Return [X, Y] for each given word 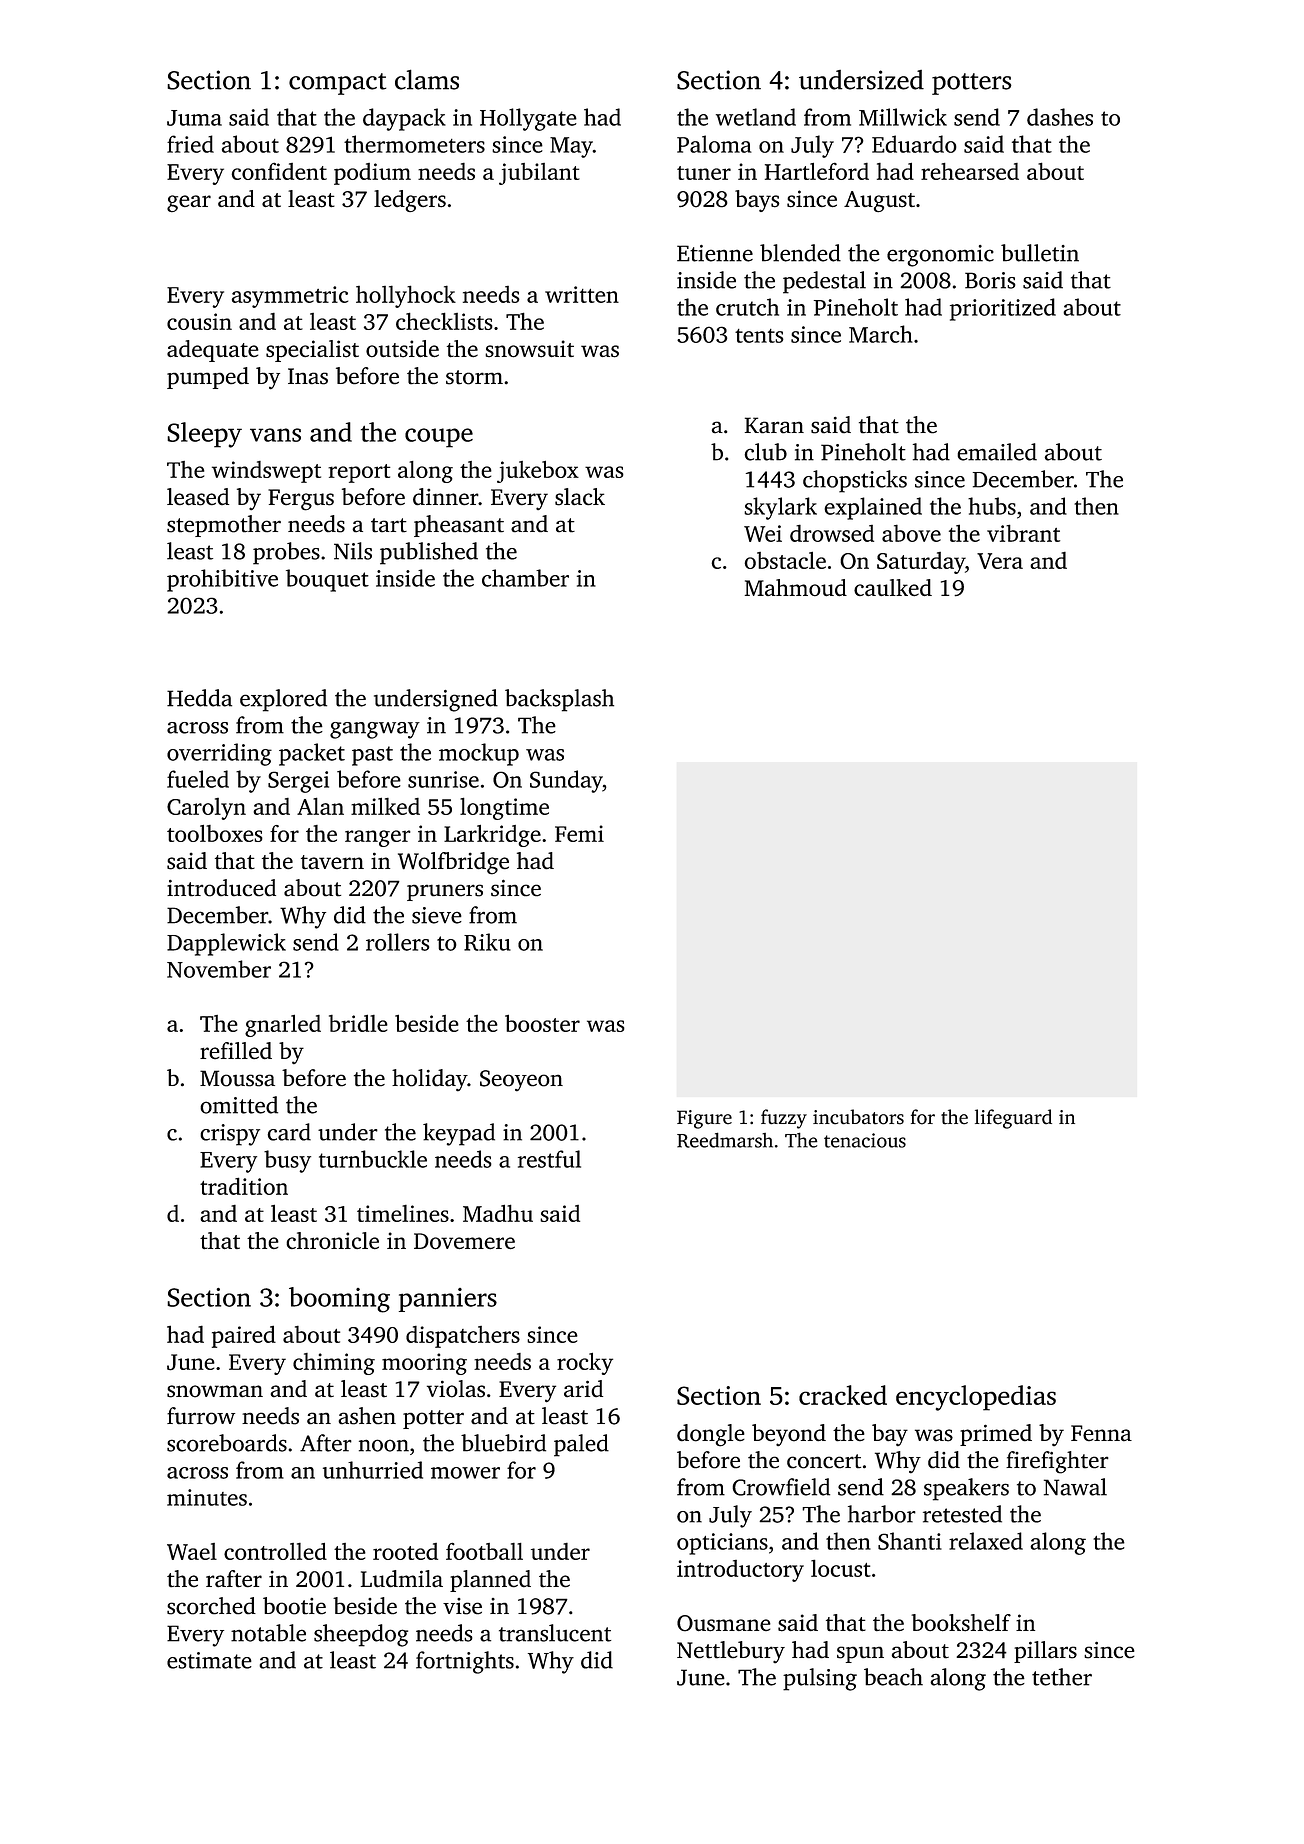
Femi [579, 833]
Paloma [714, 144]
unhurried [373, 1470]
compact [337, 84]
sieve [437, 915]
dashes [1060, 117]
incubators [858, 1117]
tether [1062, 1677]
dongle [711, 1435]
